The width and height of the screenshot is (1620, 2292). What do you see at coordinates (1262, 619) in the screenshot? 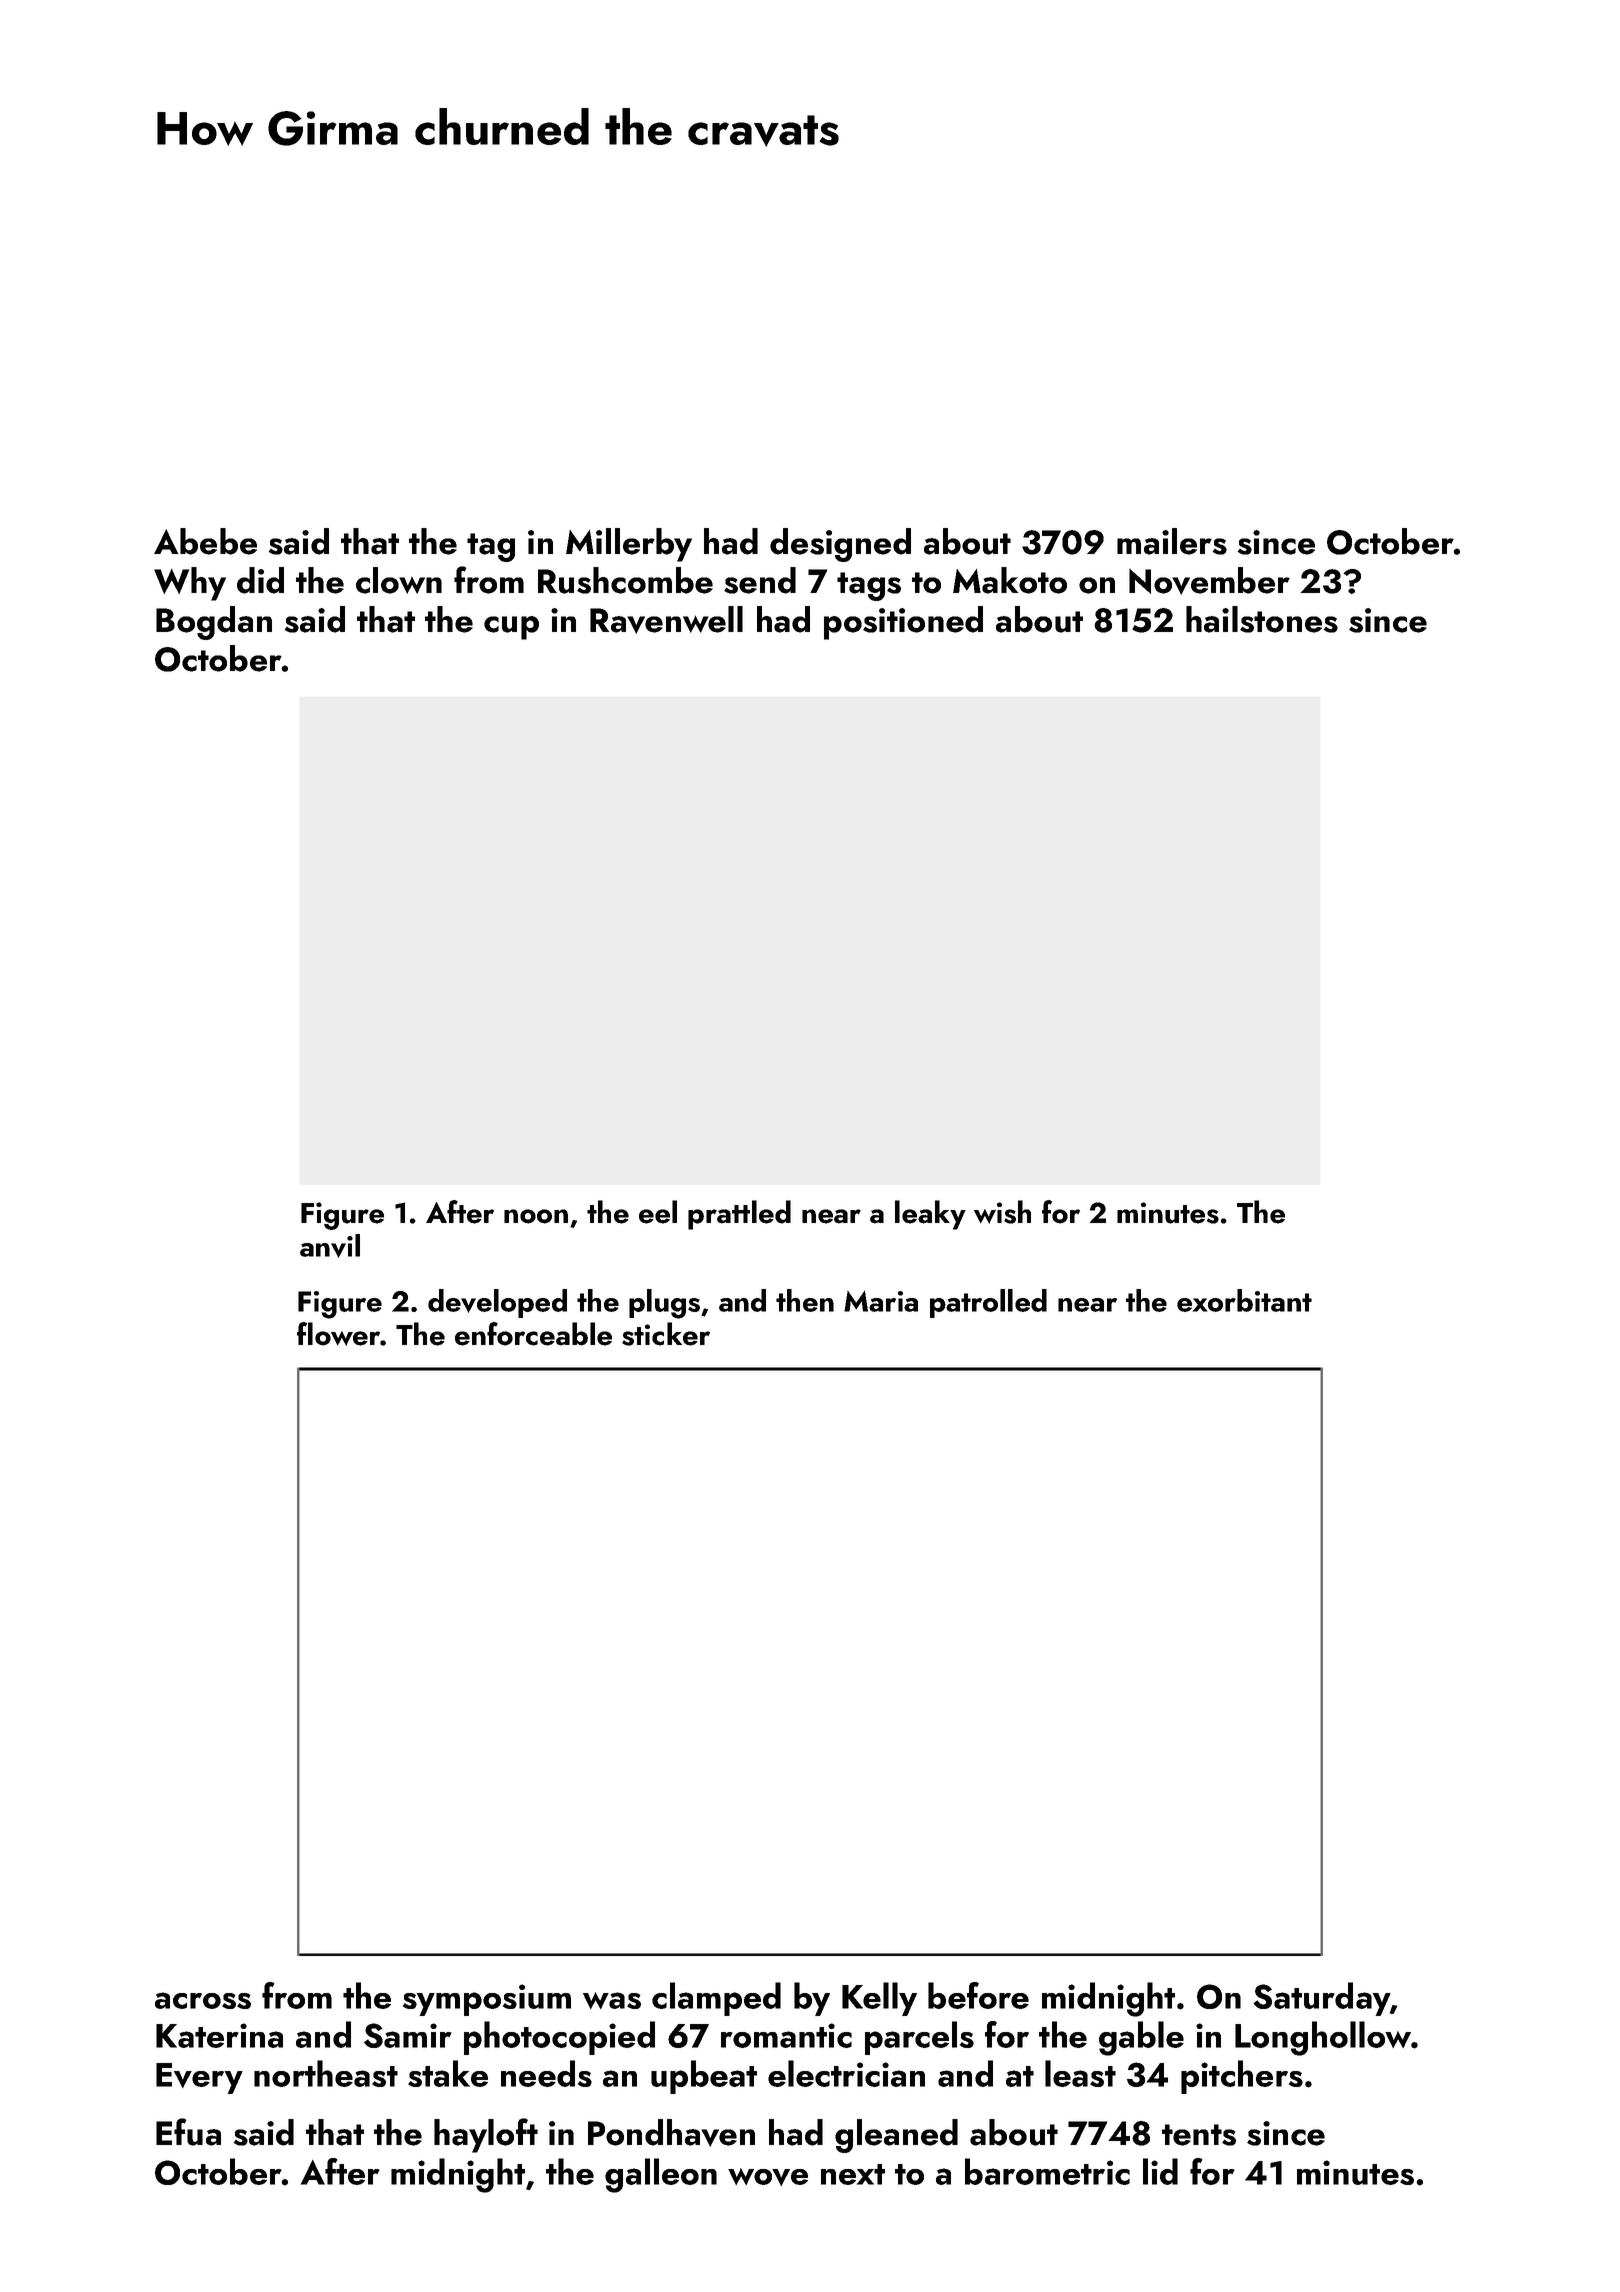
I see `hailstones` at bounding box center [1262, 619].
